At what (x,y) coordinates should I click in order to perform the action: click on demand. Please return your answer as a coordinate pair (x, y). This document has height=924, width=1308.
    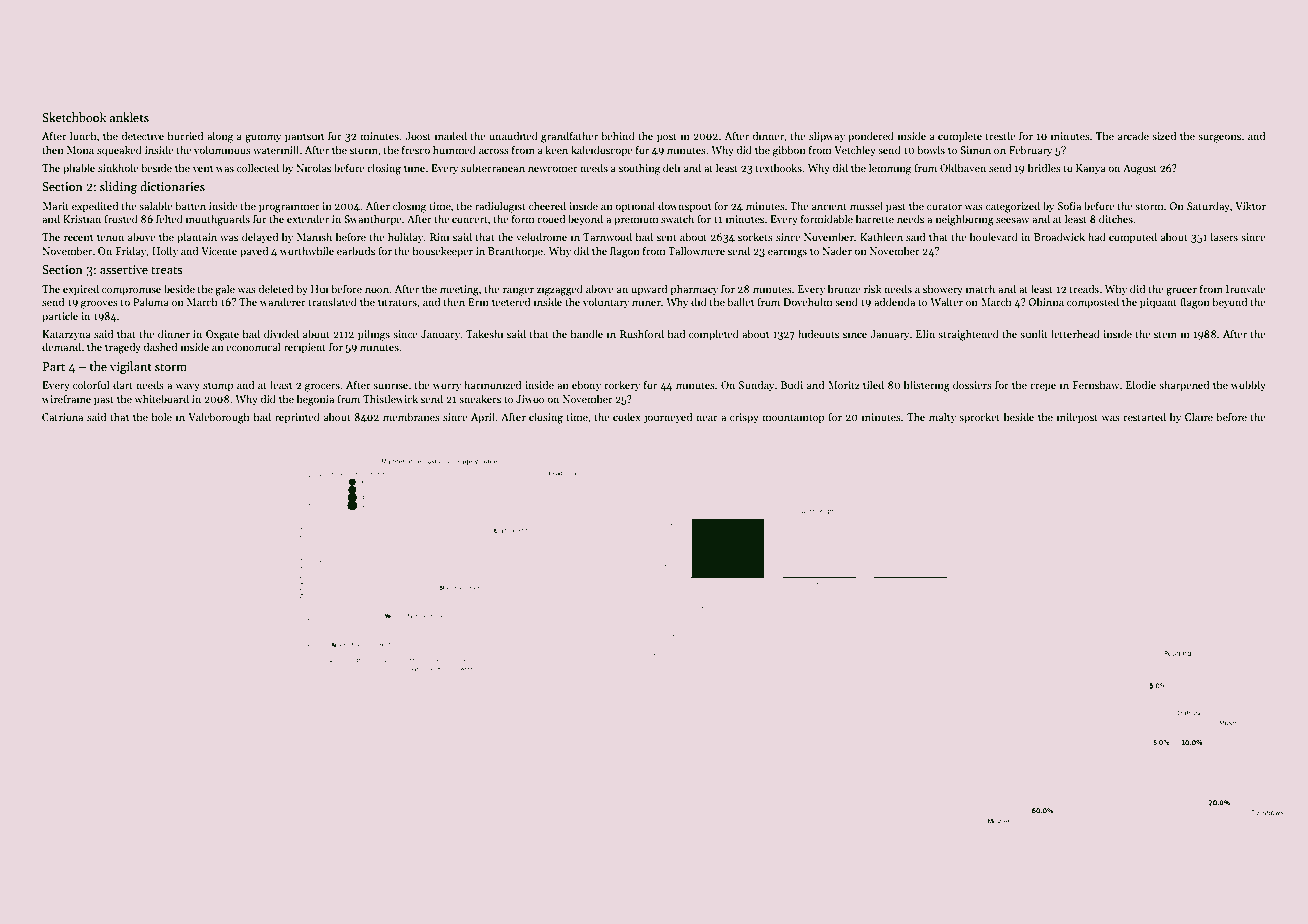
    Looking at the image, I should click on (61, 346).
